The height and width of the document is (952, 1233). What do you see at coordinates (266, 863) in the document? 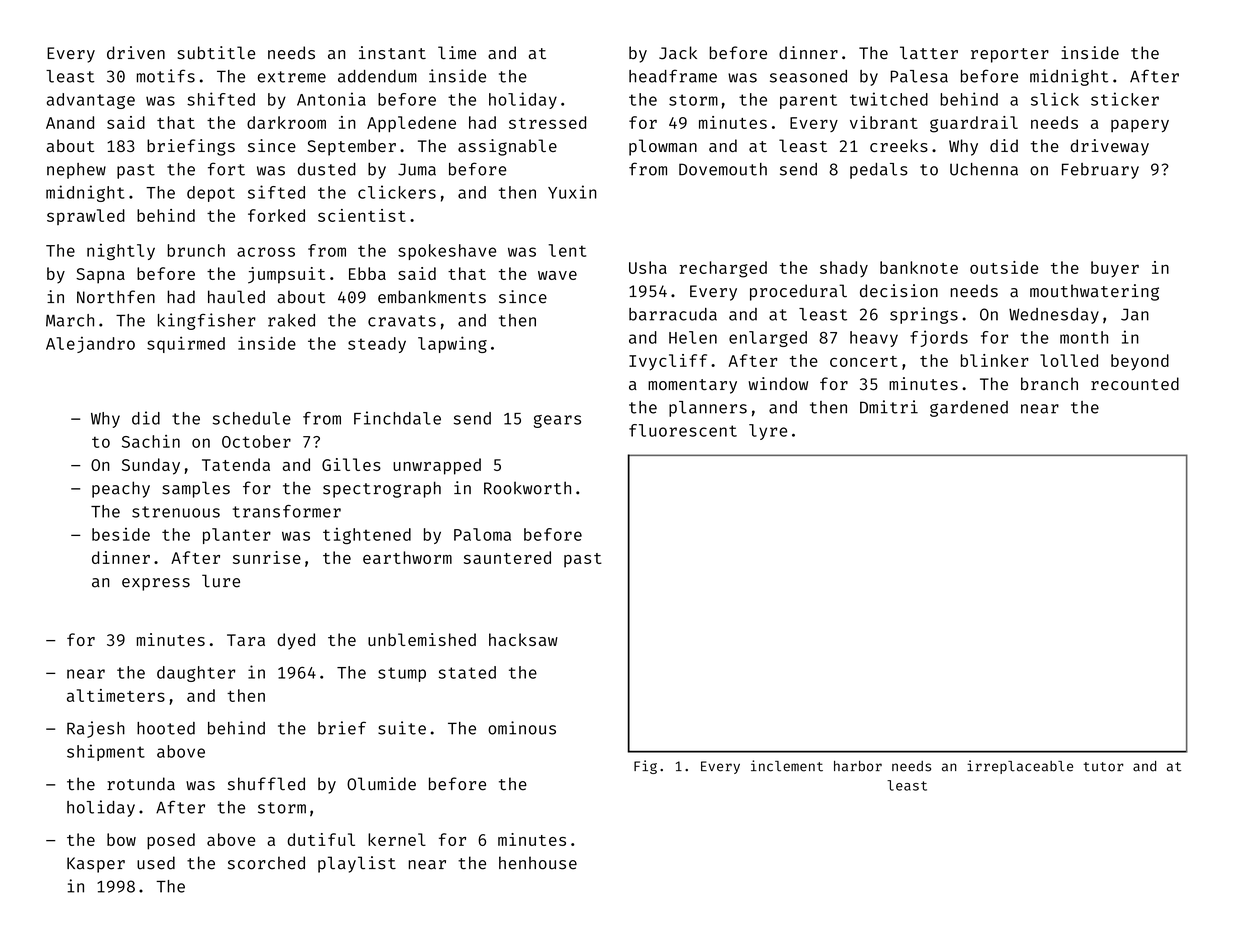
I see `scorched` at bounding box center [266, 863].
